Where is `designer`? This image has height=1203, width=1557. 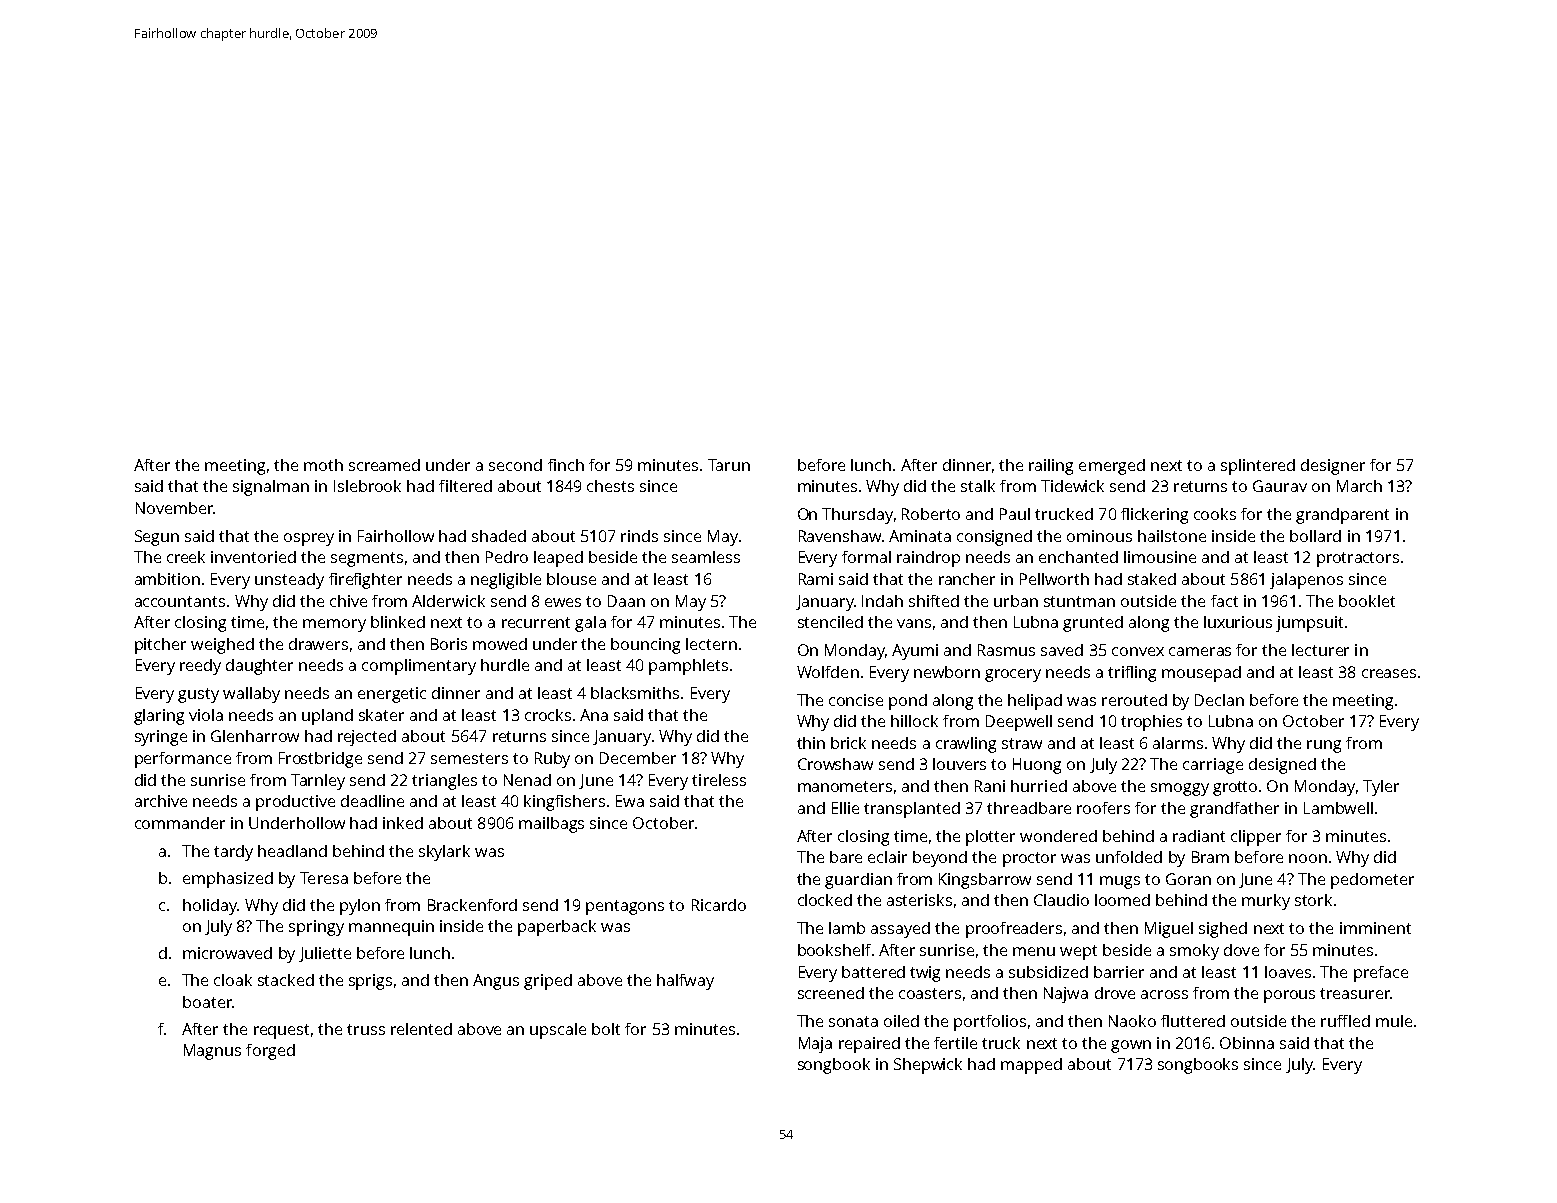 designer is located at coordinates (1333, 467).
